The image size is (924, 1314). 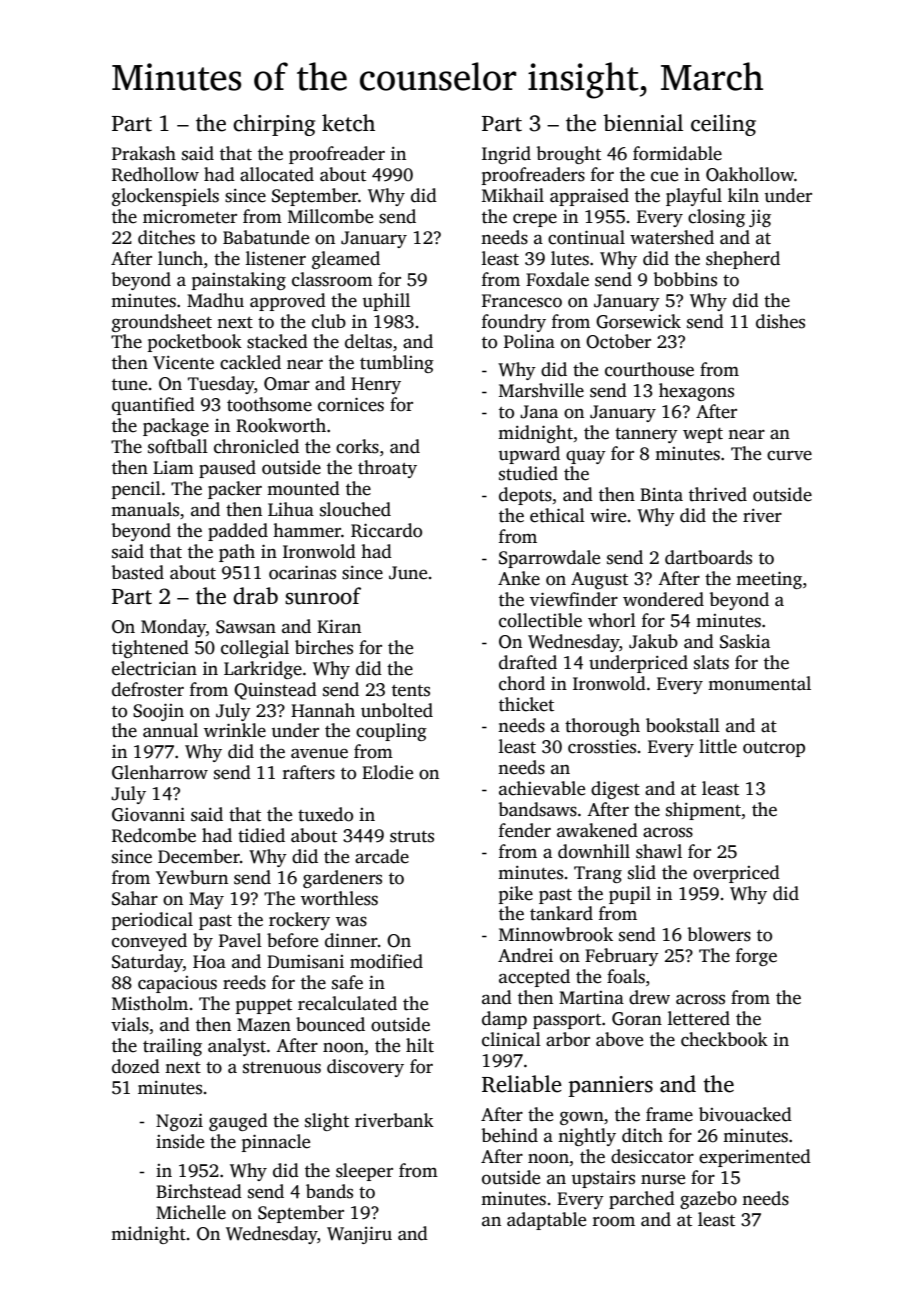 What do you see at coordinates (643, 123) in the image?
I see `biennial` at bounding box center [643, 123].
